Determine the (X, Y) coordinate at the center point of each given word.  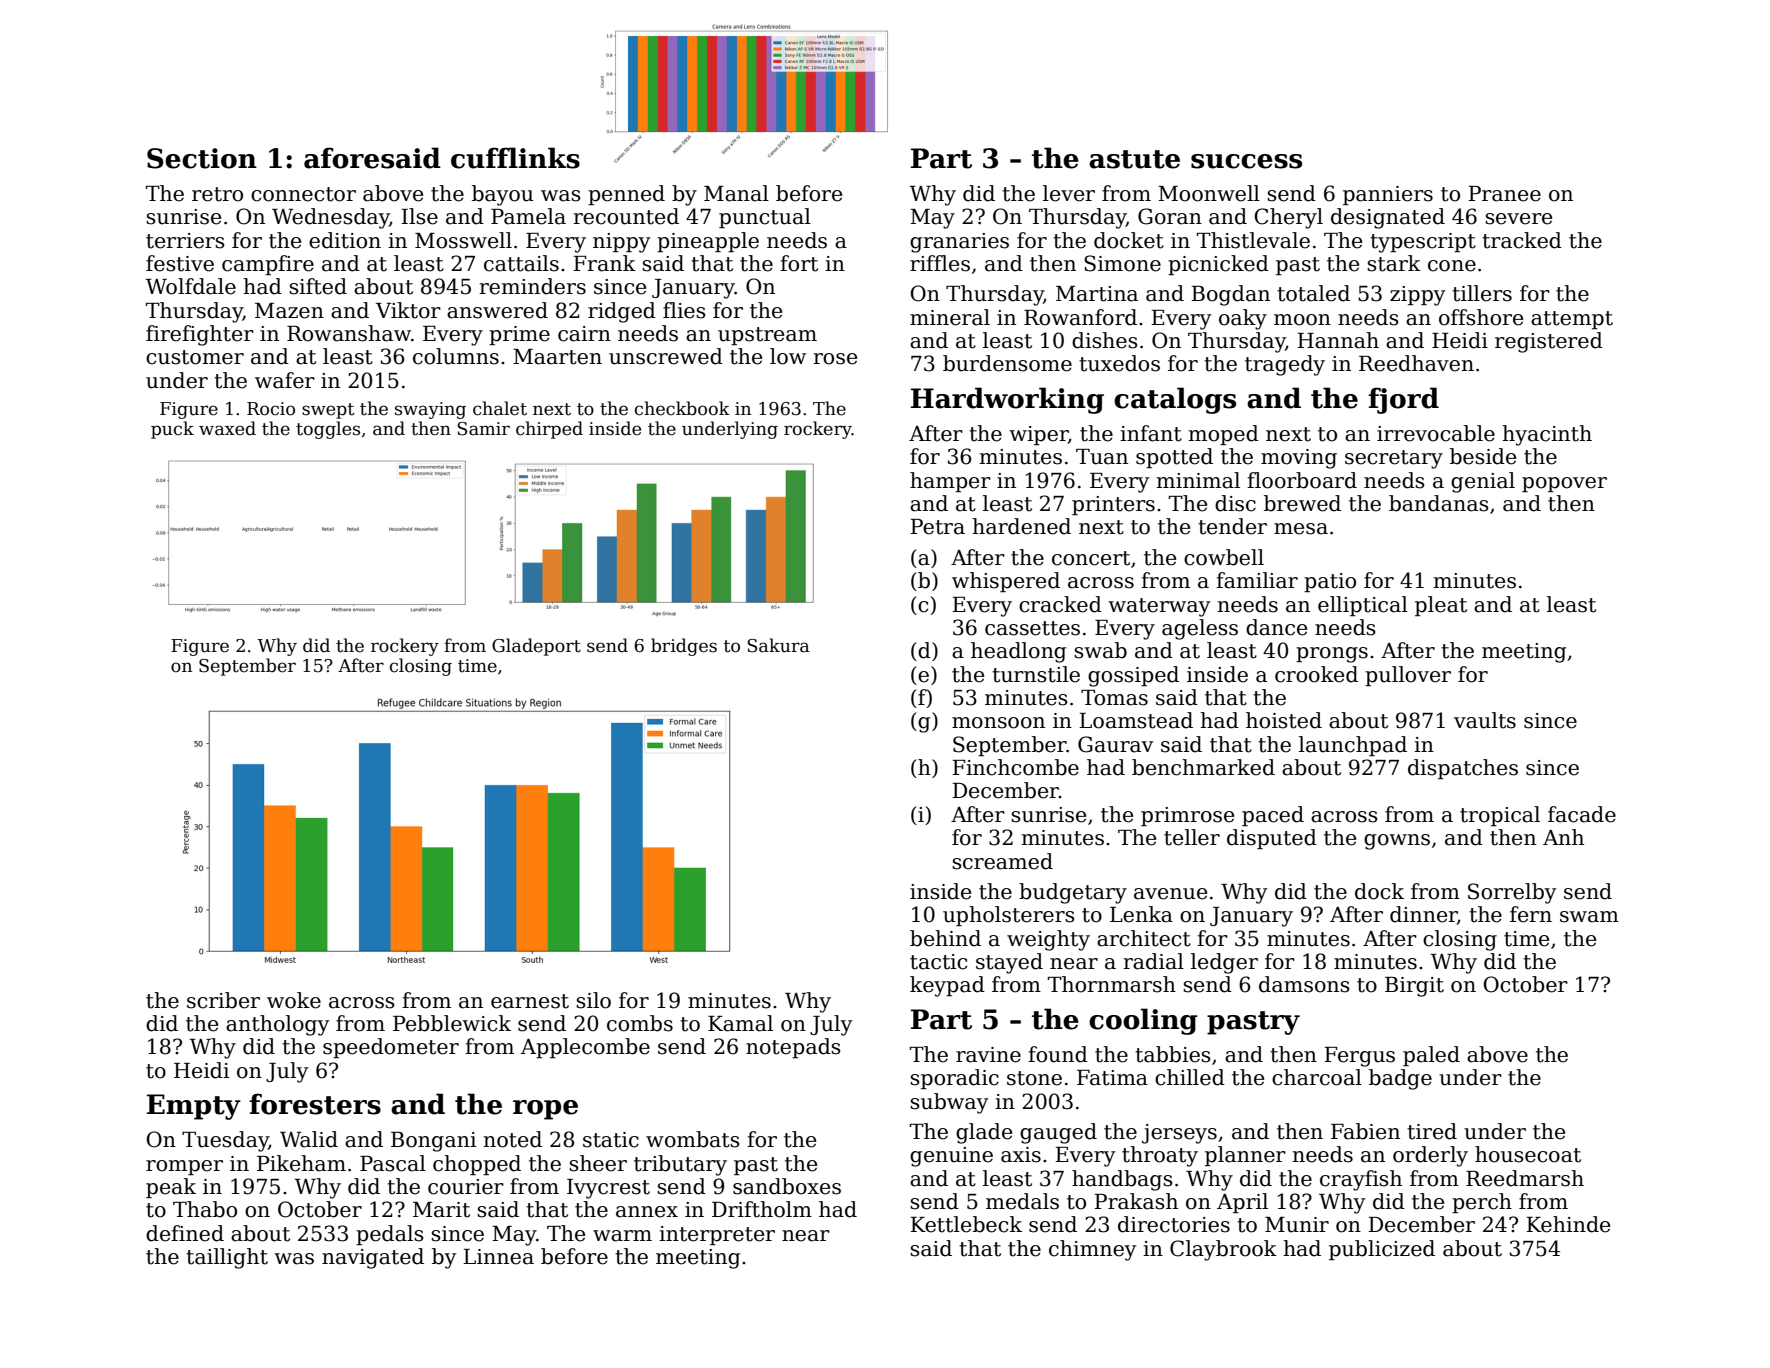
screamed (1002, 861)
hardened (1021, 526)
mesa (1301, 529)
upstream (767, 336)
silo (593, 1000)
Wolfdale (191, 286)
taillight (227, 1258)
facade (1582, 814)
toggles (328, 430)
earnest (530, 1001)
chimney (1092, 1250)
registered (1549, 342)
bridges (684, 647)
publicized (1382, 1250)
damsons (1304, 984)
